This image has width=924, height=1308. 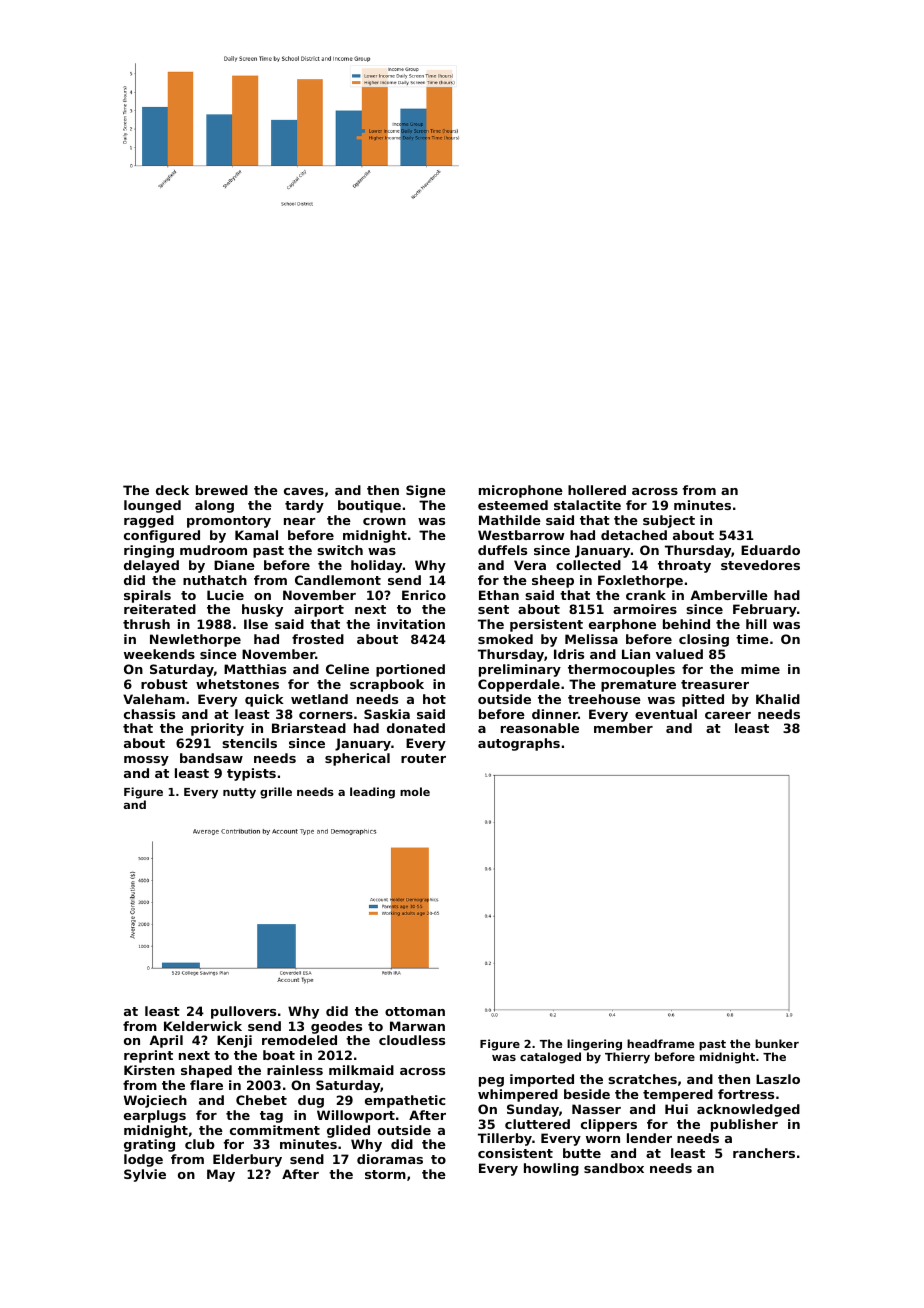 What do you see at coordinates (145, 1175) in the image?
I see `Sylvie` at bounding box center [145, 1175].
